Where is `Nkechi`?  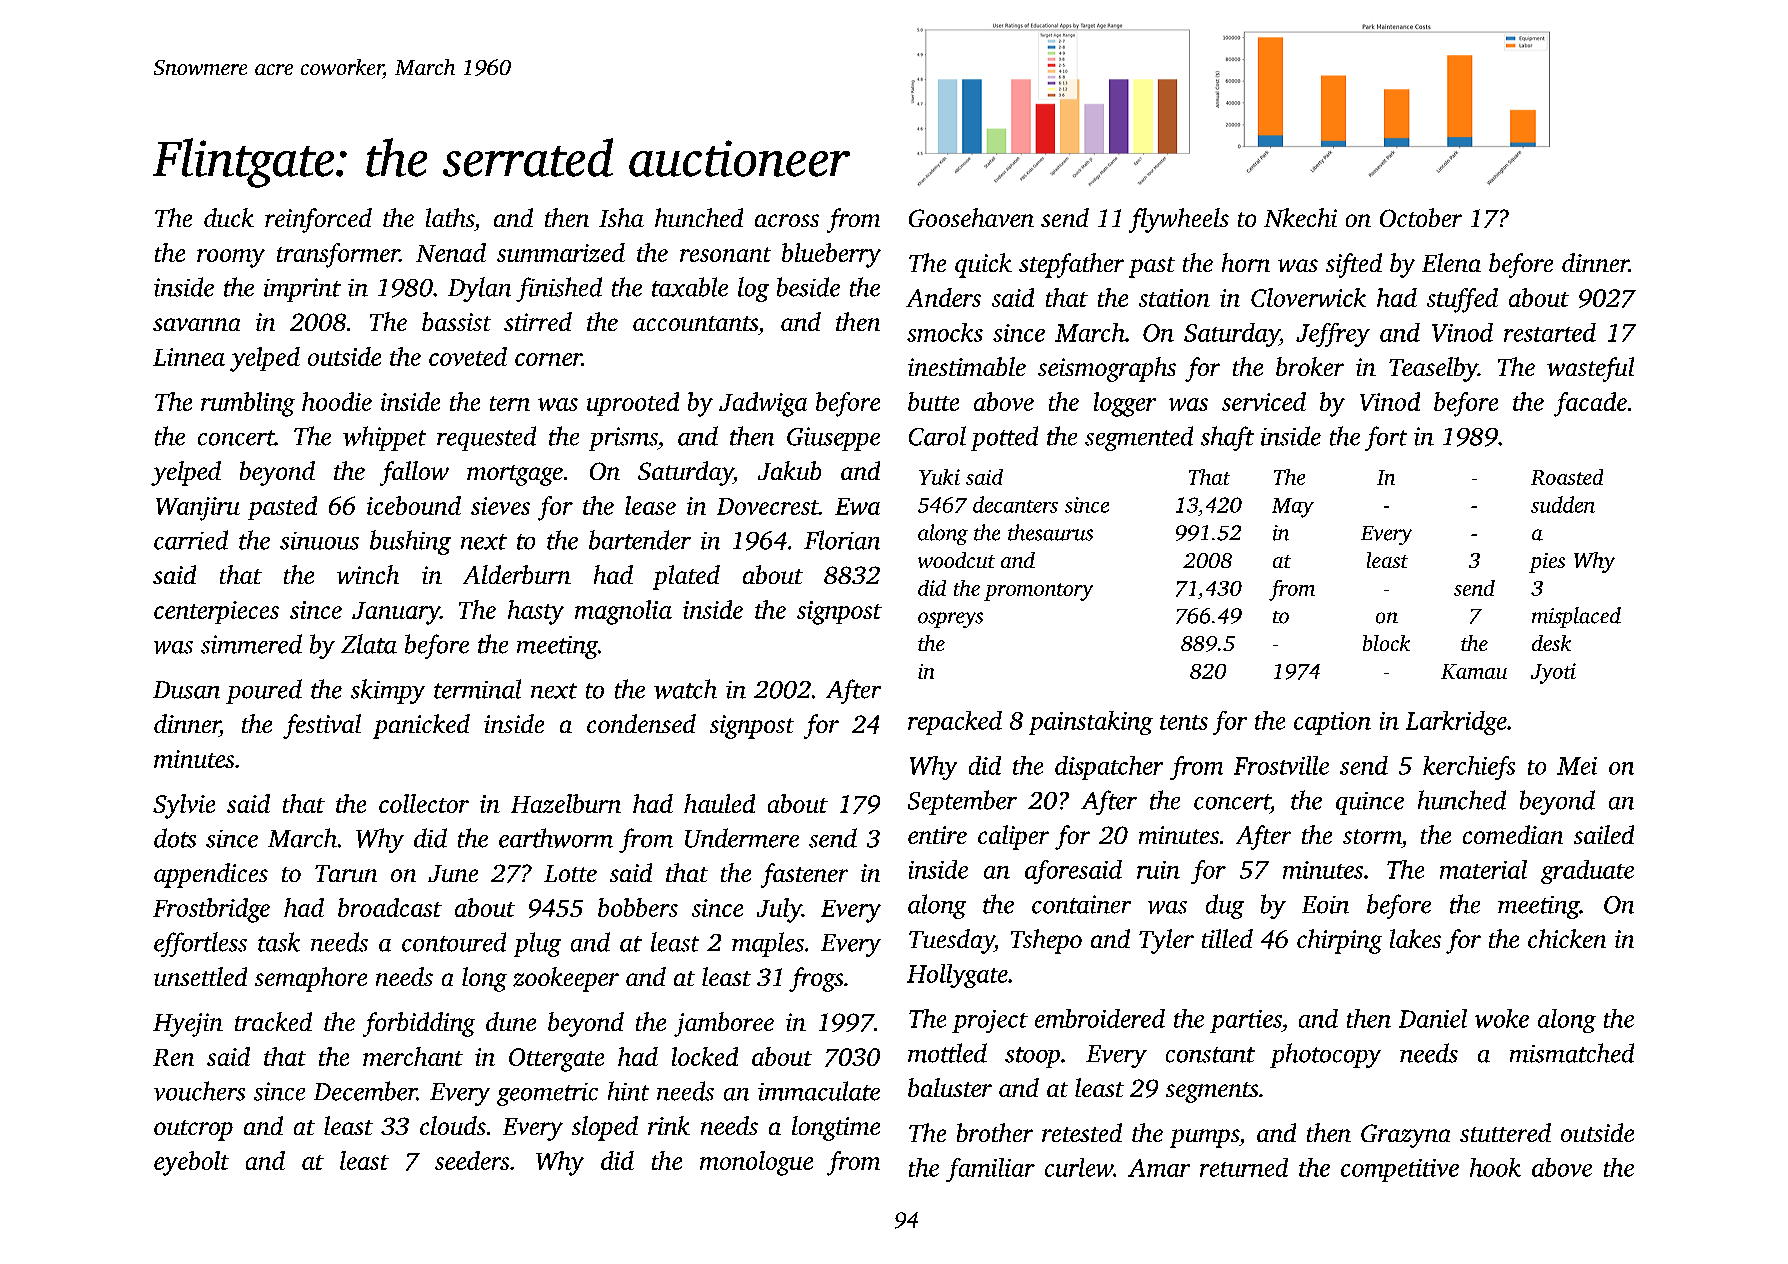 Nkechi is located at coordinates (1300, 217).
